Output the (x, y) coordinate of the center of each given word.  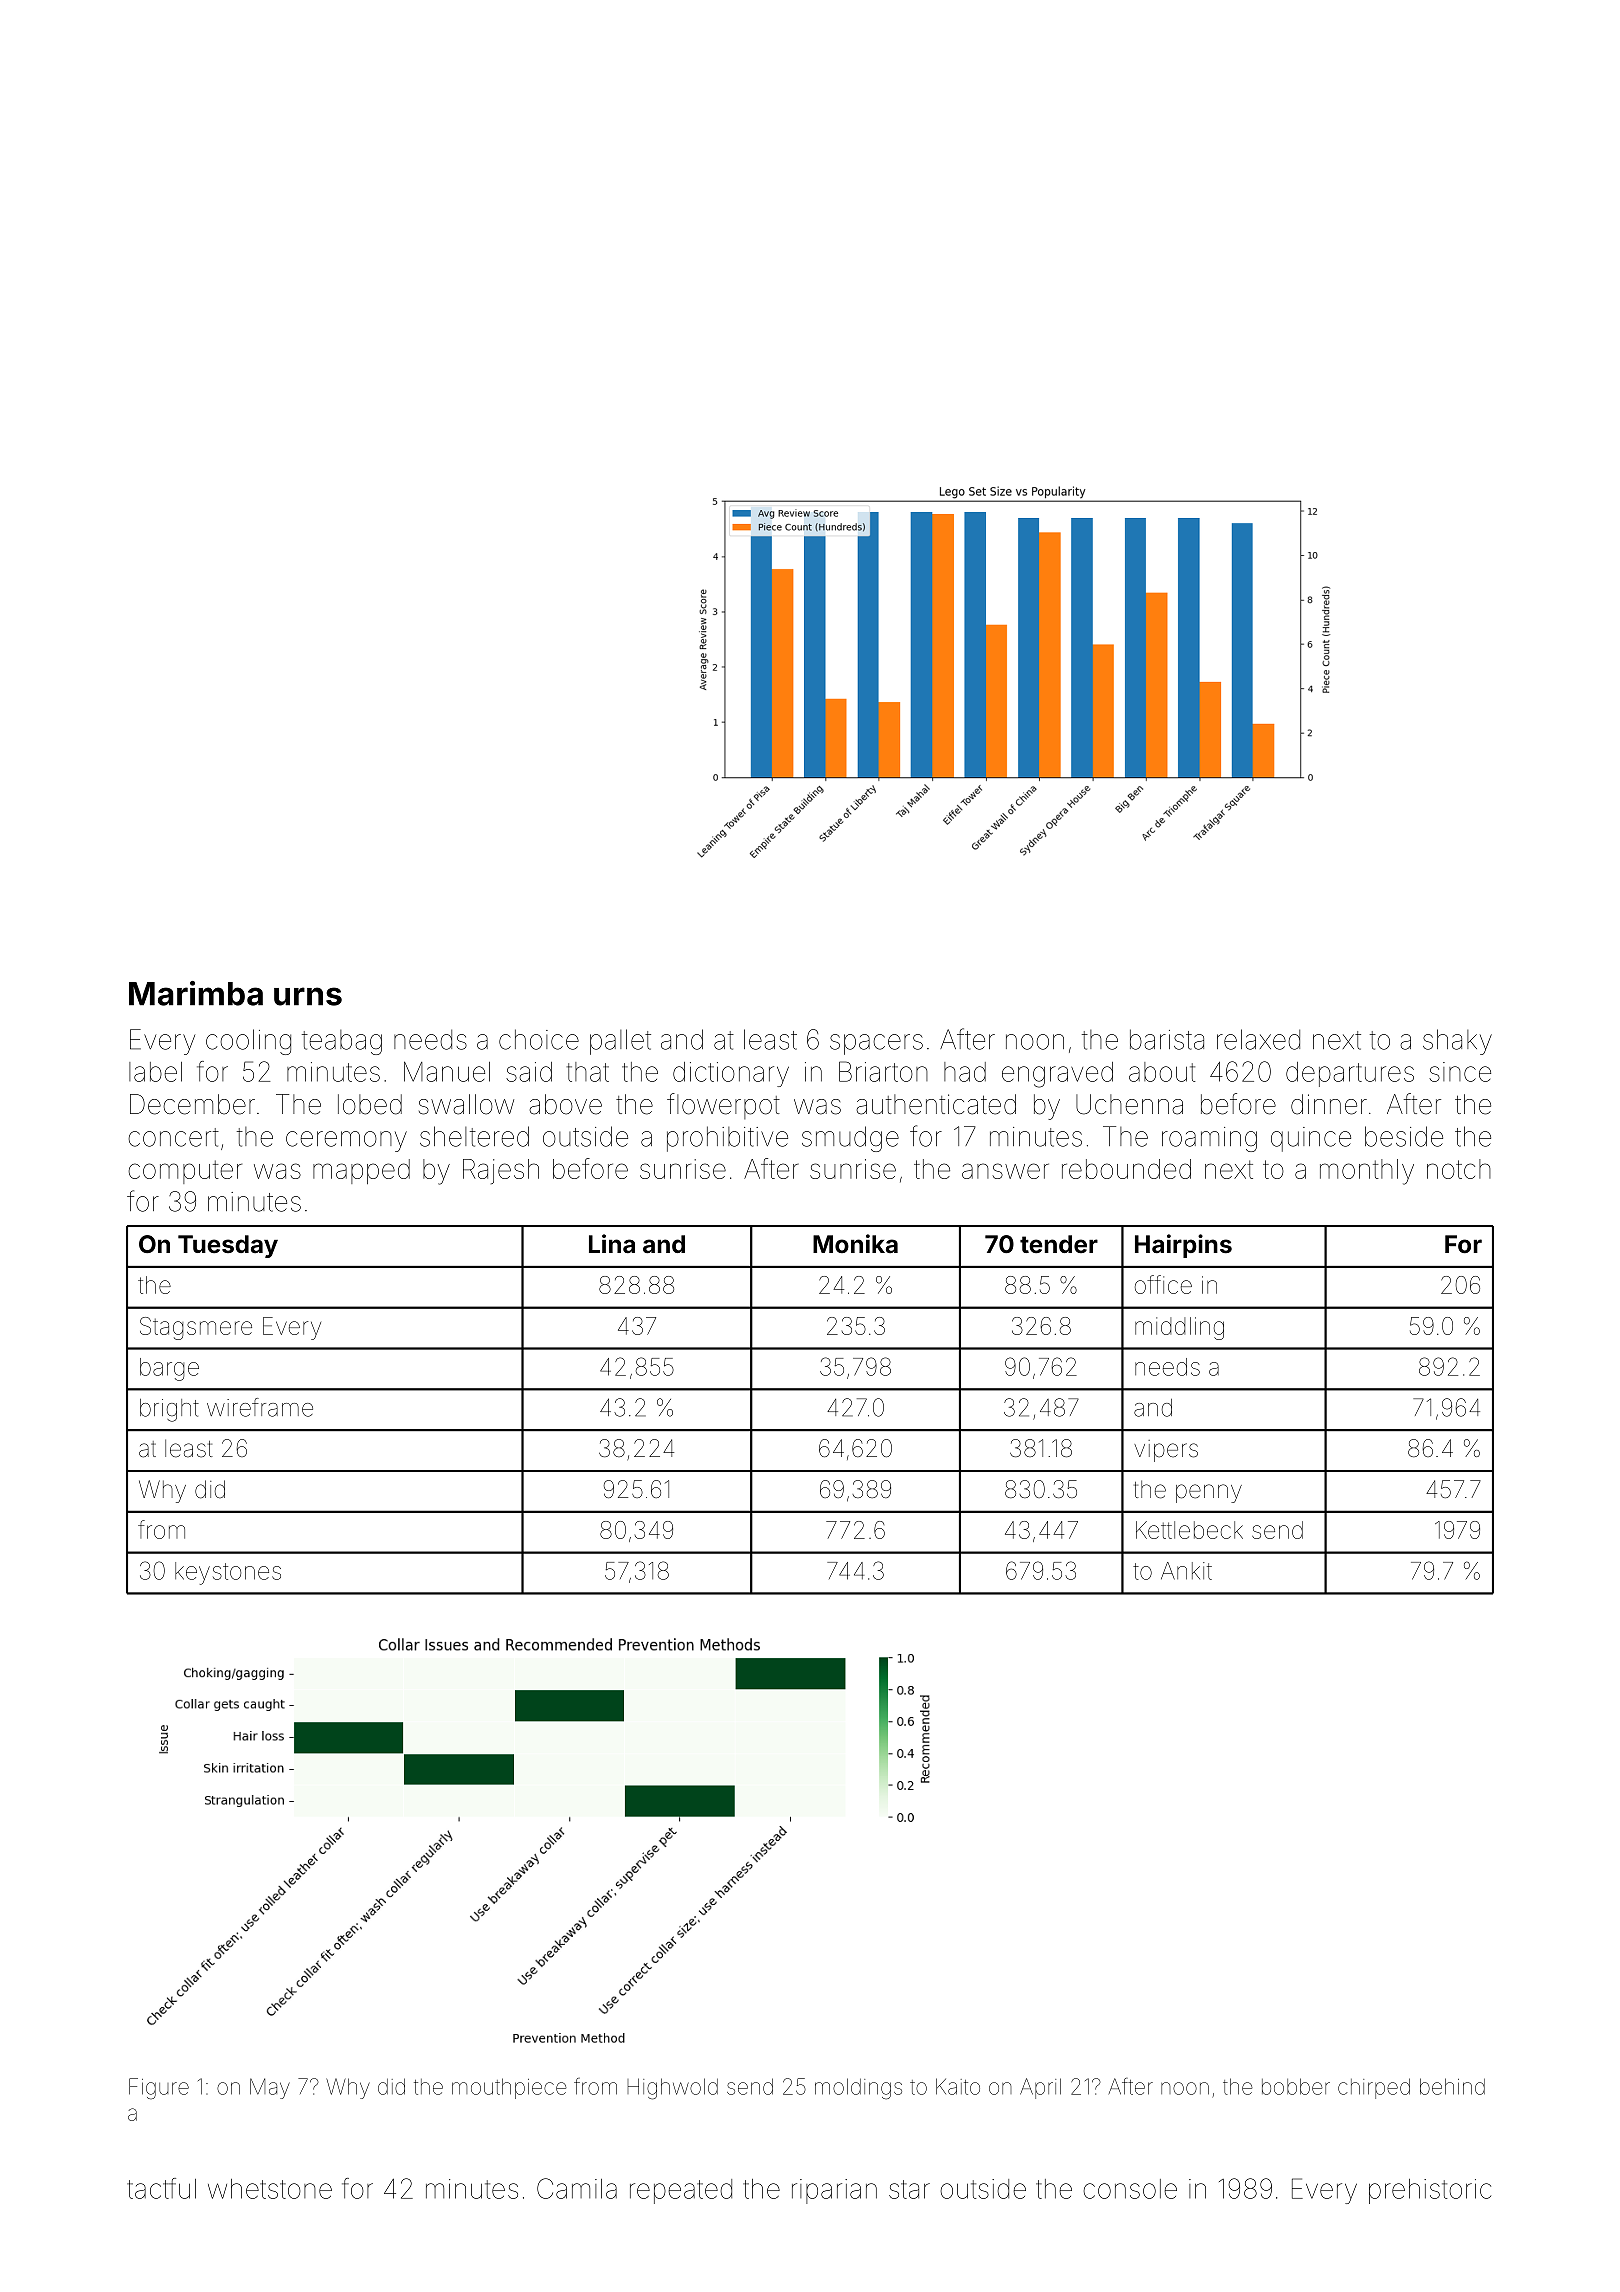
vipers (1166, 1451)
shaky (1457, 1042)
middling (1179, 1328)
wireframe (260, 1407)
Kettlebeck (1189, 1530)
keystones (228, 1573)
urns (308, 996)
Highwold (672, 2089)
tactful (161, 2188)
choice (539, 1039)
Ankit (1186, 1571)
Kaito (958, 2086)
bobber (1296, 2086)
